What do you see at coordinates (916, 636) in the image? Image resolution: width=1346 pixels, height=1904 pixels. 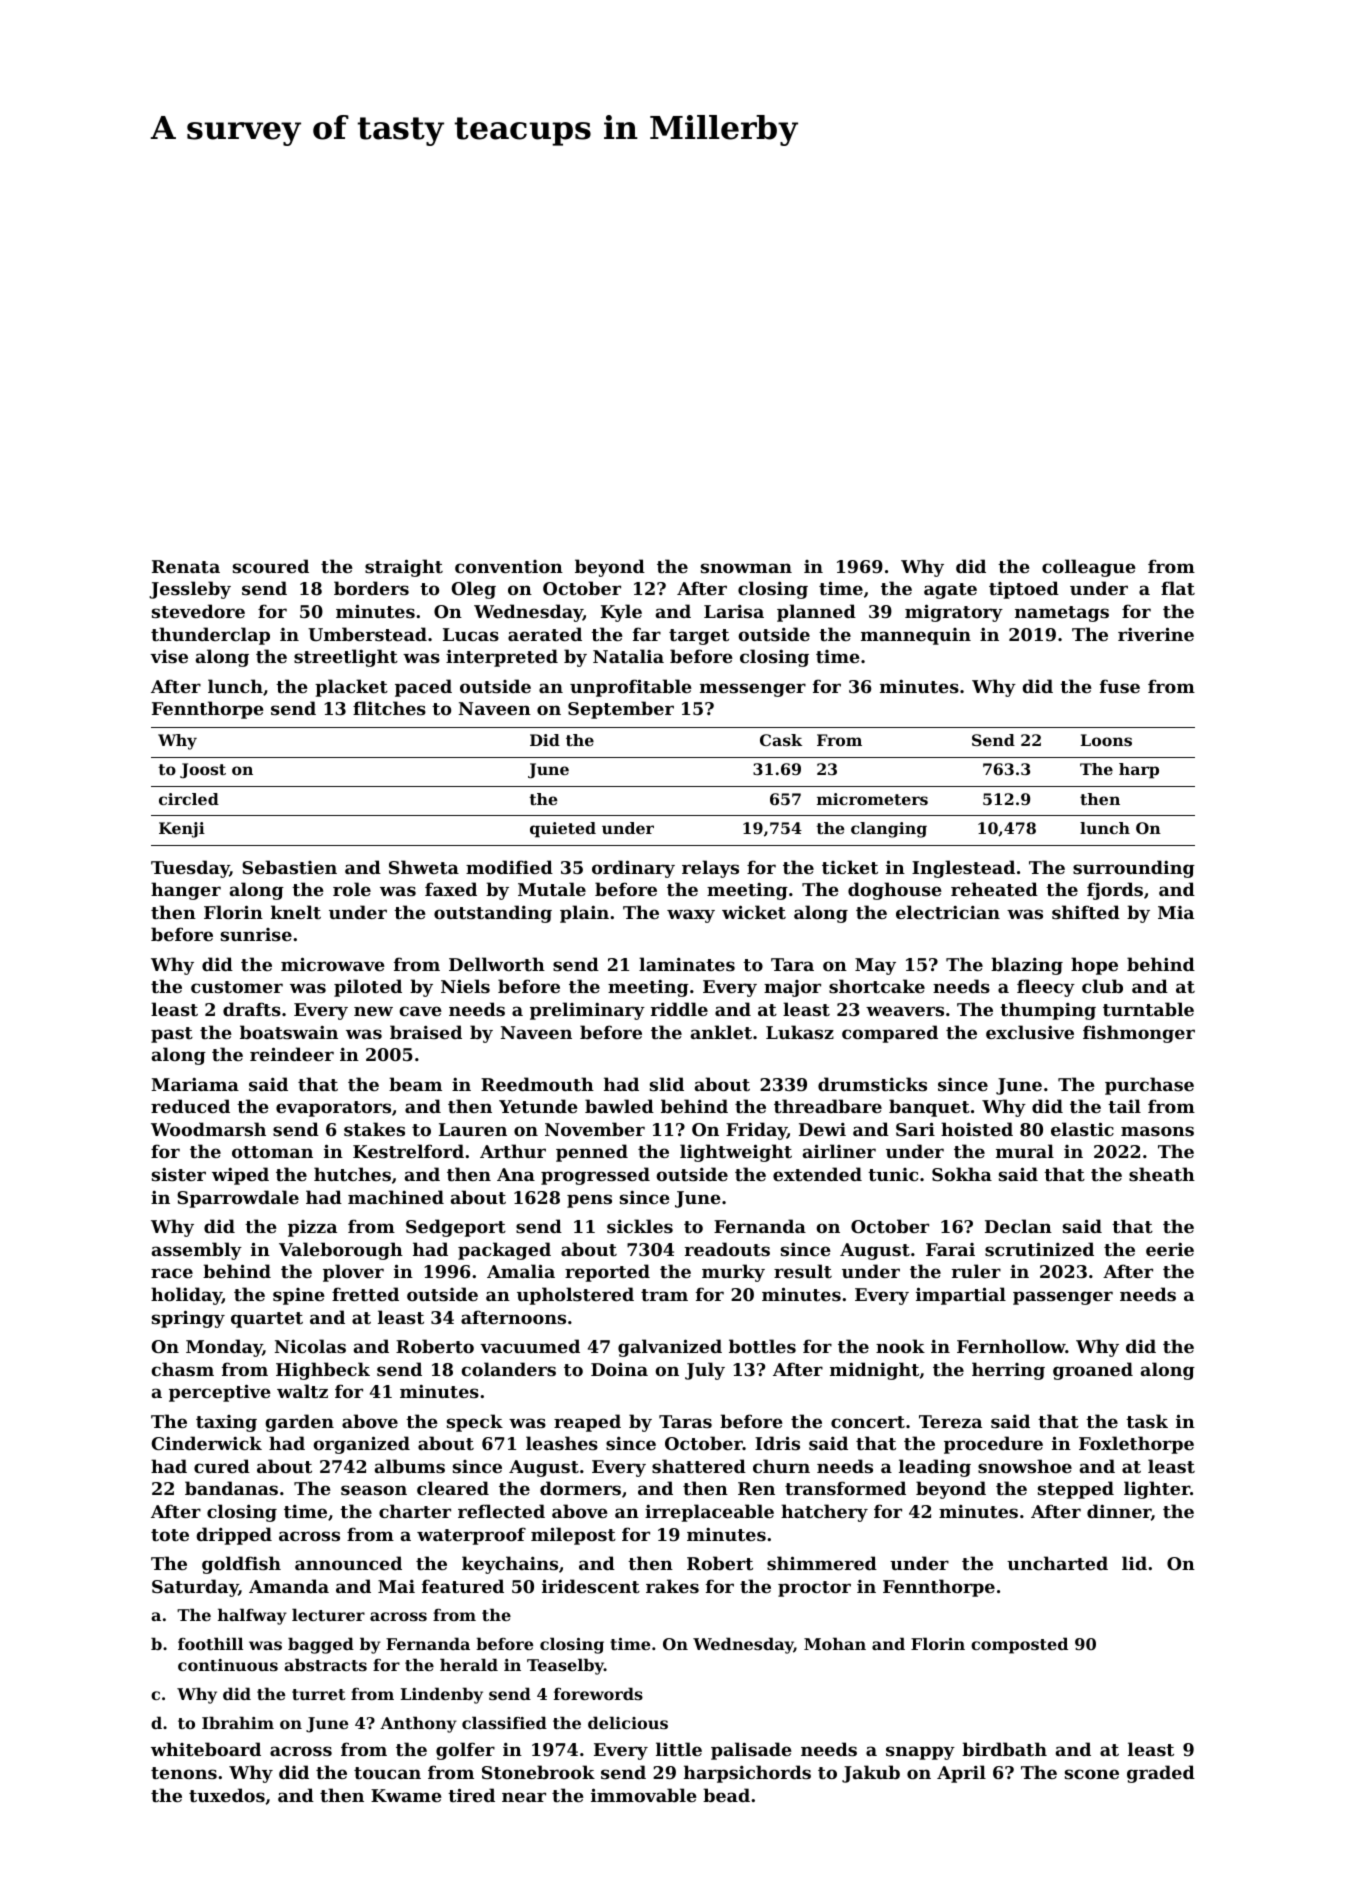 I see `mannequin` at bounding box center [916, 636].
